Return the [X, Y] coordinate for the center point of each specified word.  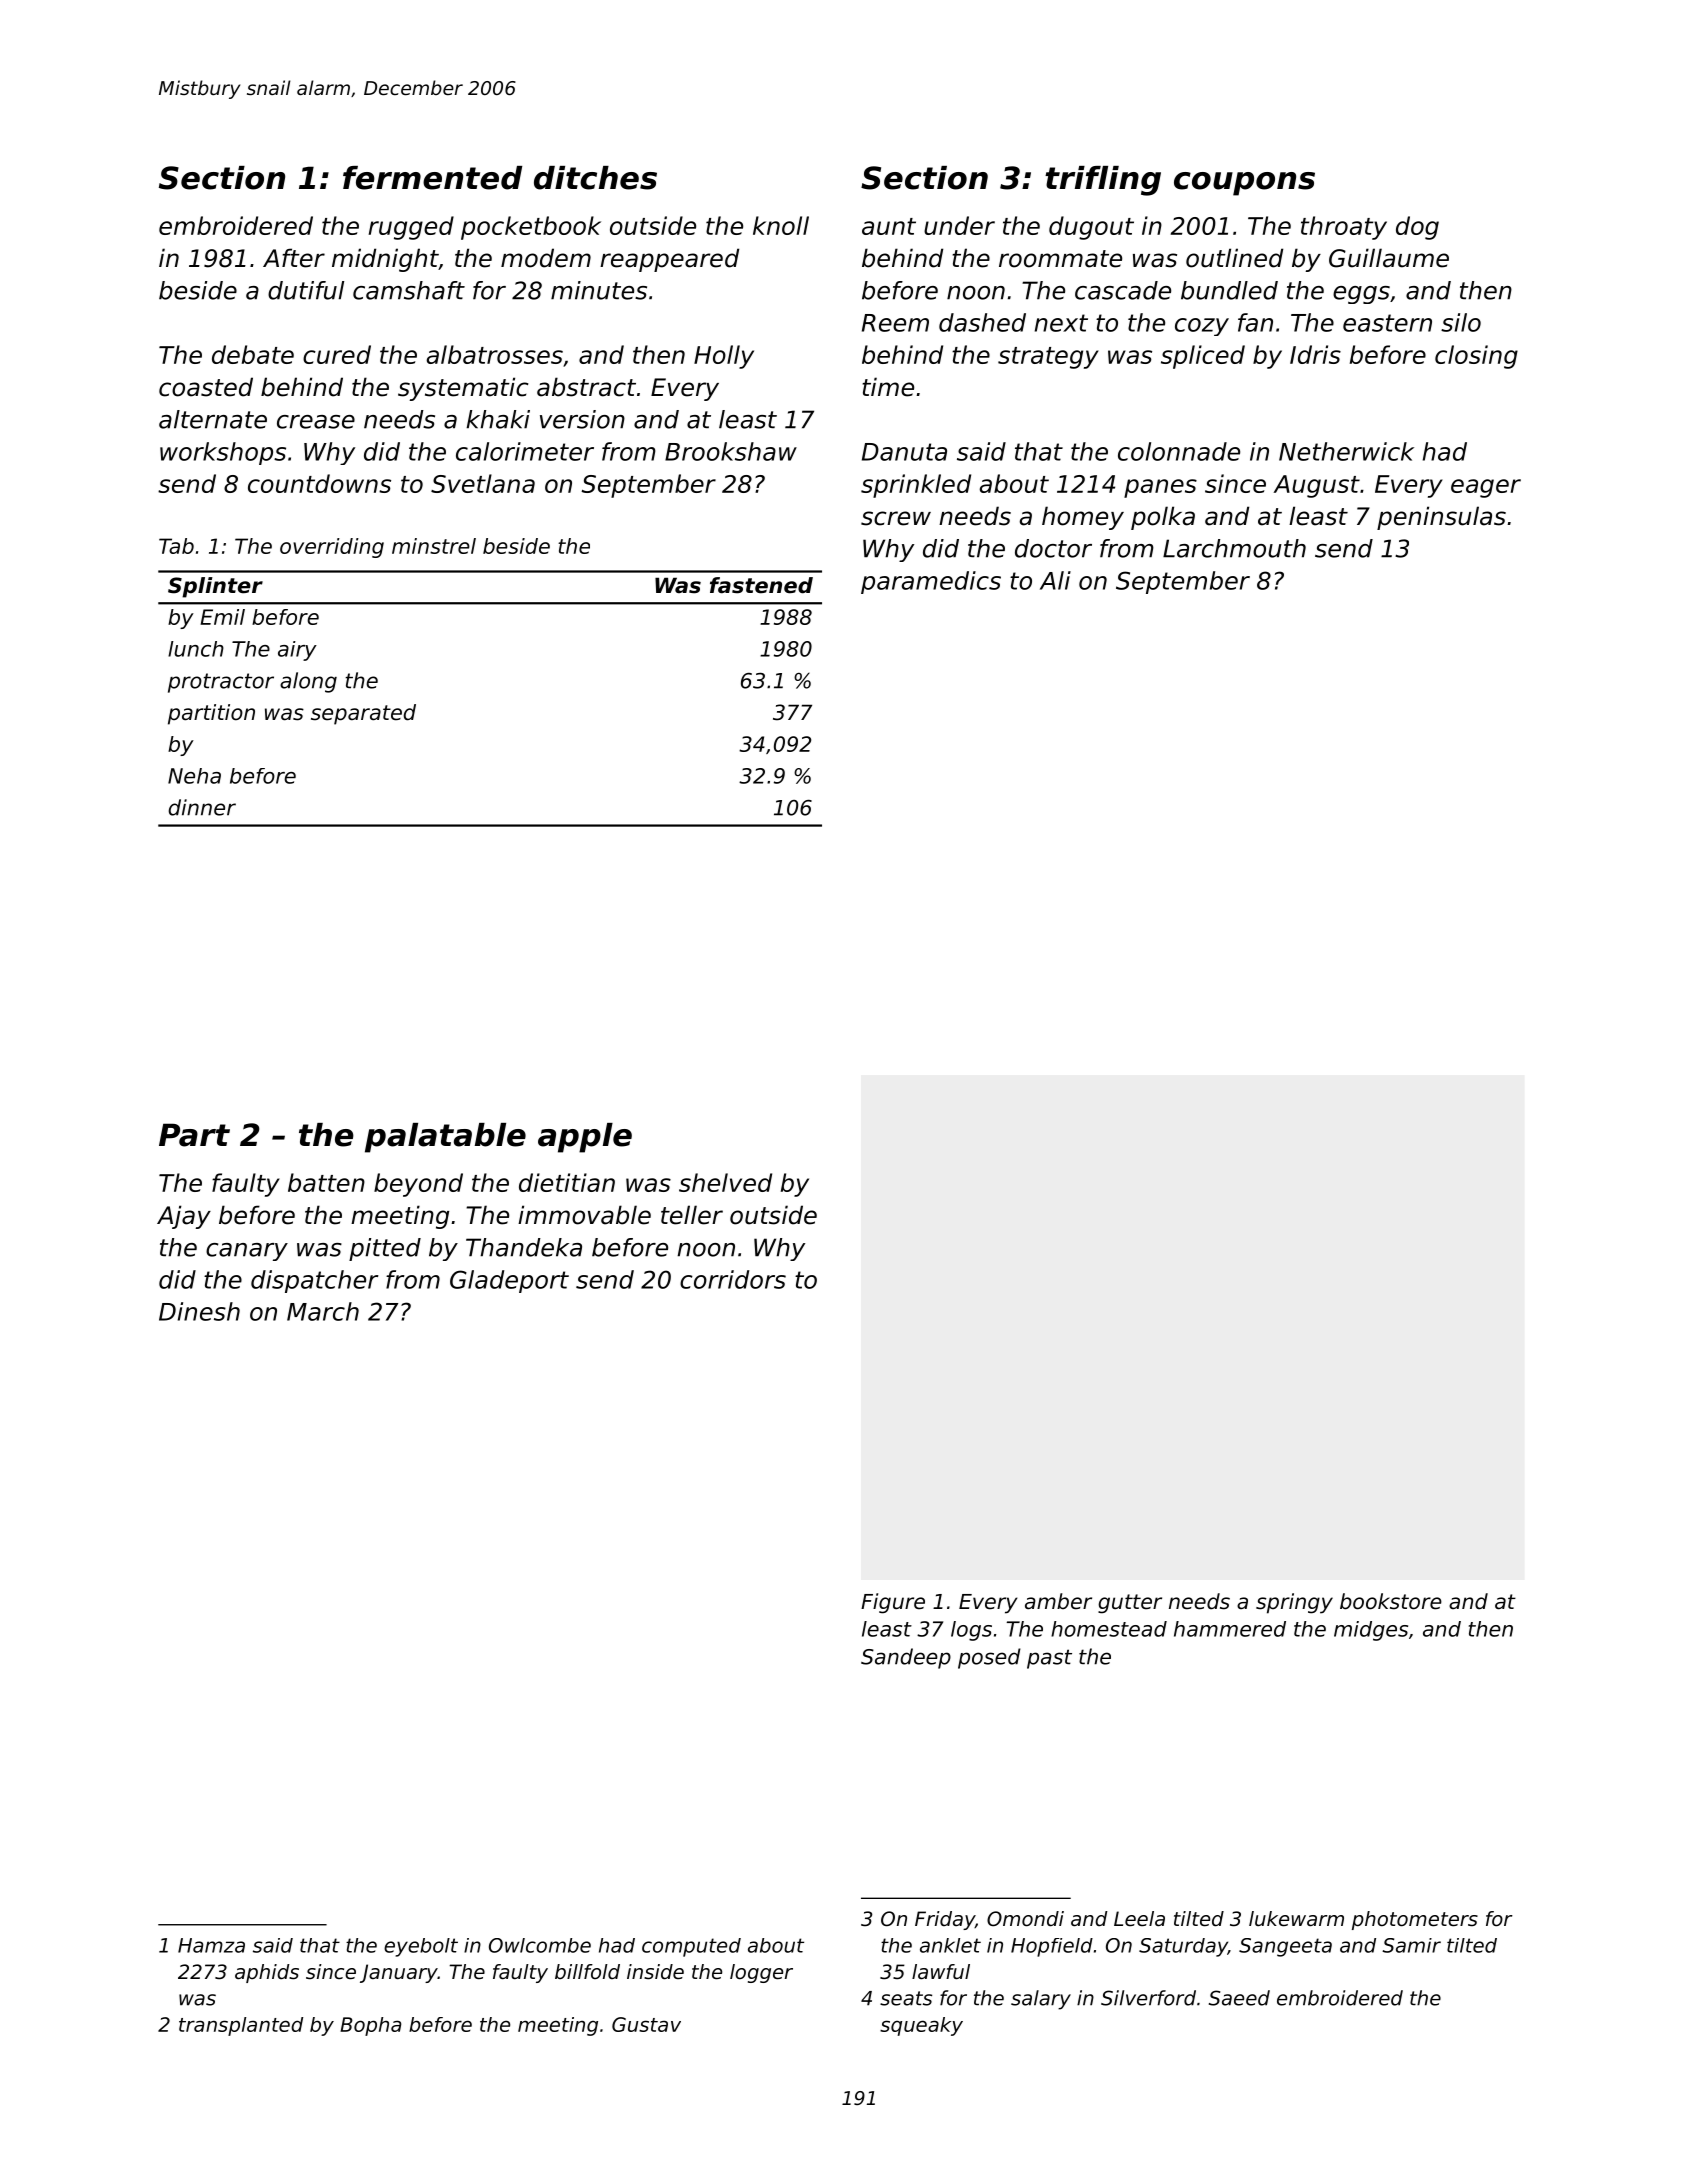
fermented [432, 178]
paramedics [931, 582]
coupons [1244, 184]
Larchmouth [1234, 548]
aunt [889, 226]
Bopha [370, 2026]
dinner [202, 807]
